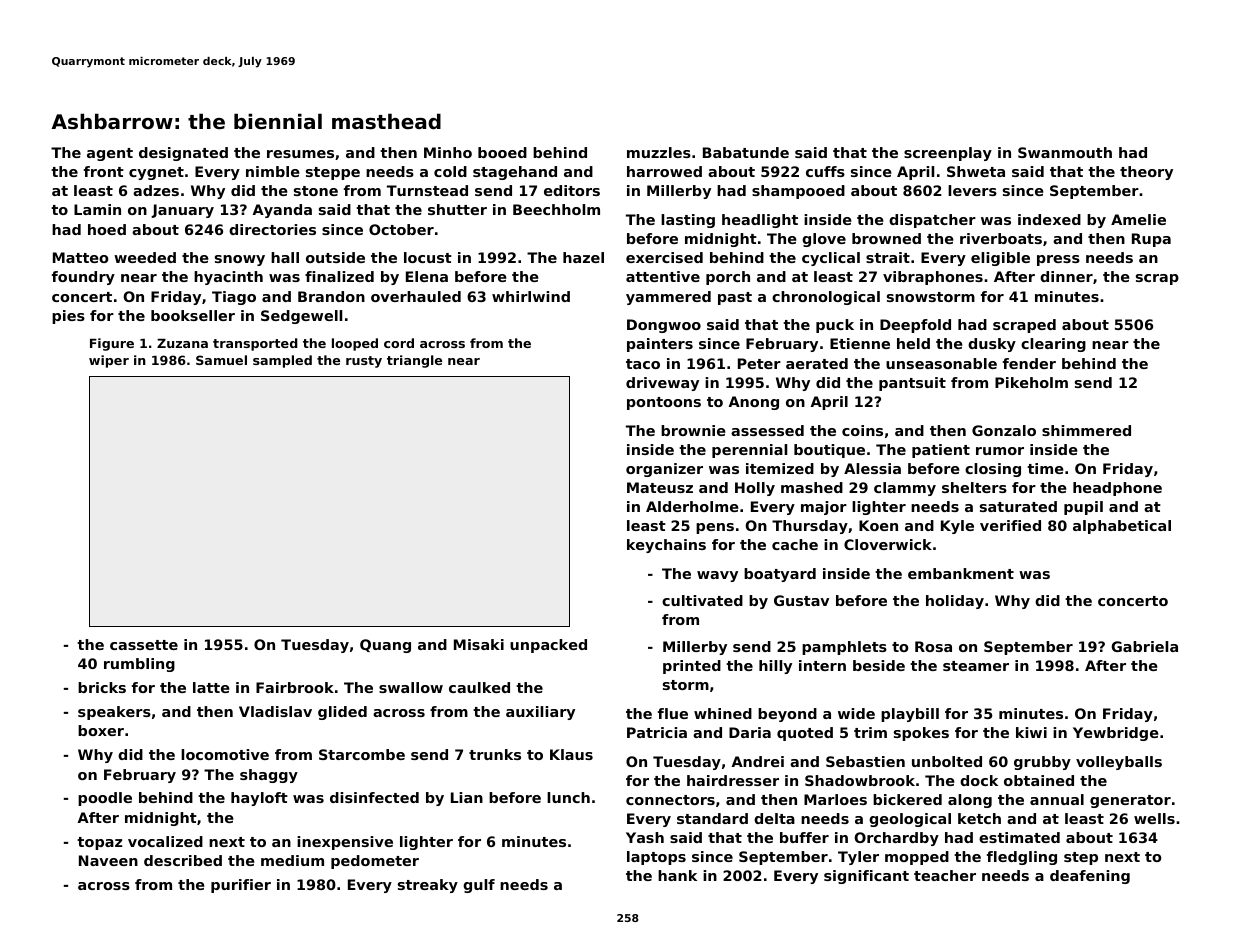 This screenshot has height=952, width=1233. What do you see at coordinates (416, 296) in the screenshot?
I see `overhauled` at bounding box center [416, 296].
